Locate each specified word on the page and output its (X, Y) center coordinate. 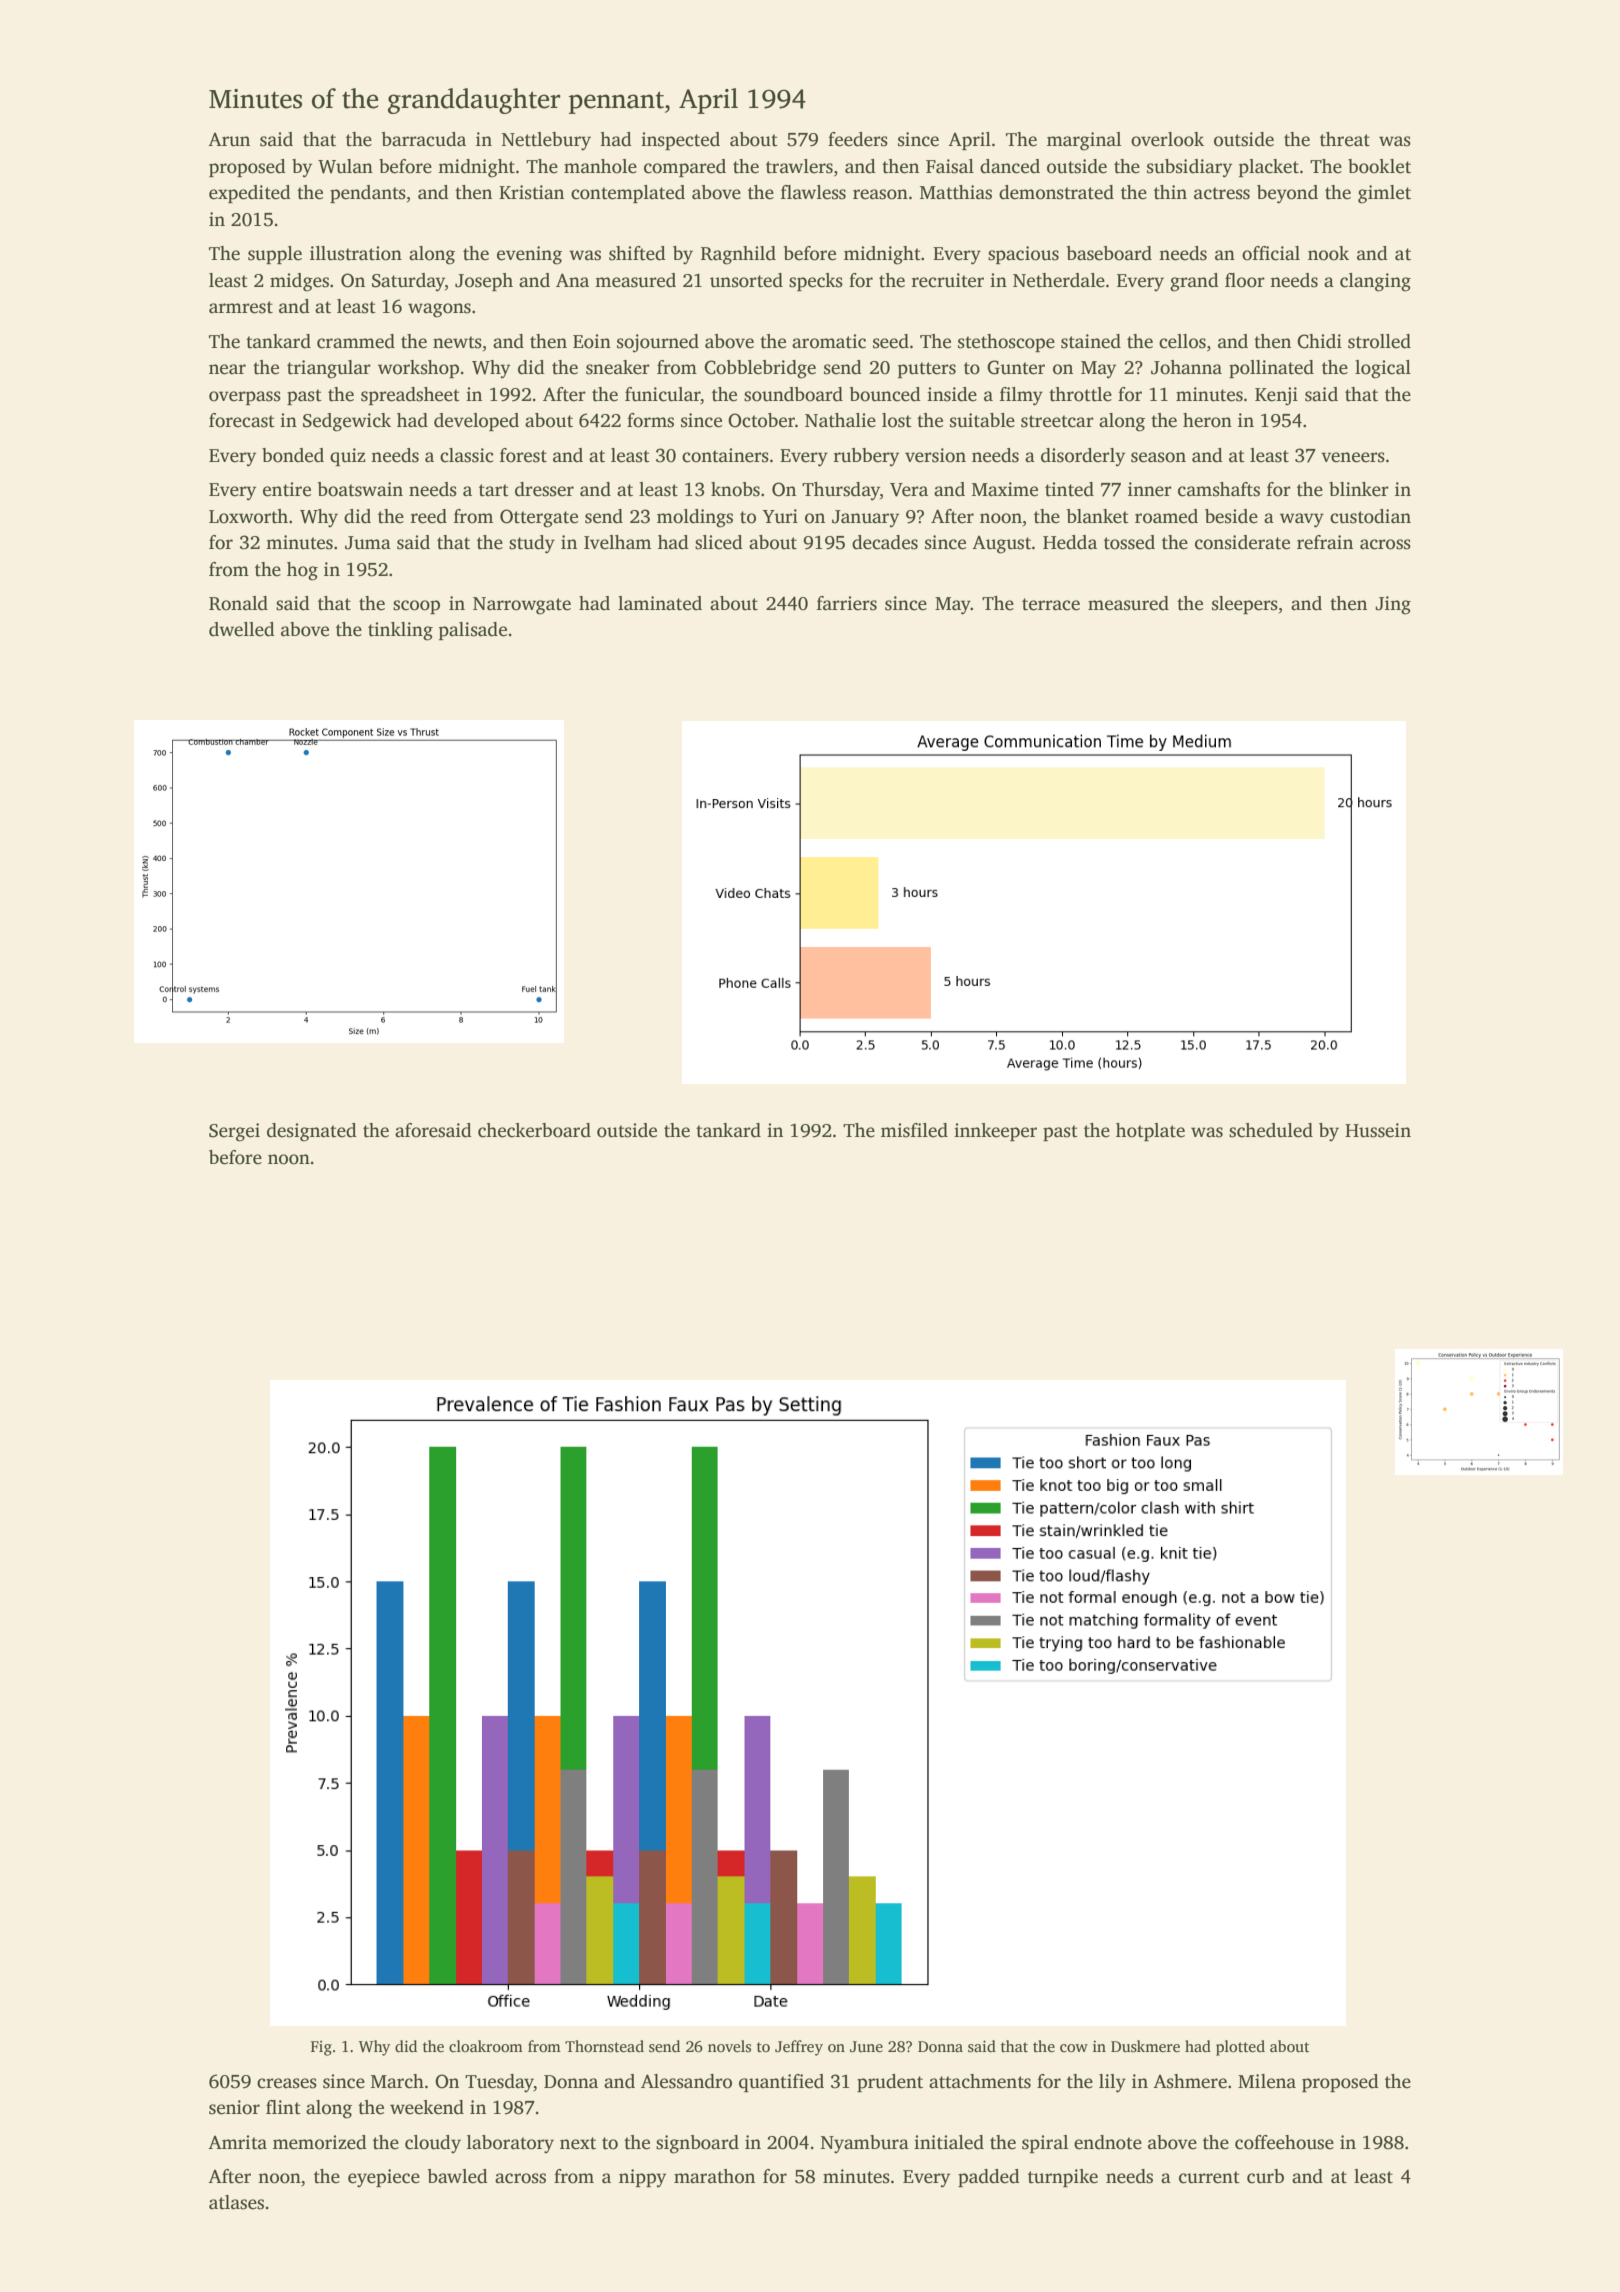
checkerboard (534, 1130)
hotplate (1150, 1132)
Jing (1393, 605)
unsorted (746, 280)
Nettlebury (546, 141)
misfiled (914, 1130)
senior (234, 2107)
